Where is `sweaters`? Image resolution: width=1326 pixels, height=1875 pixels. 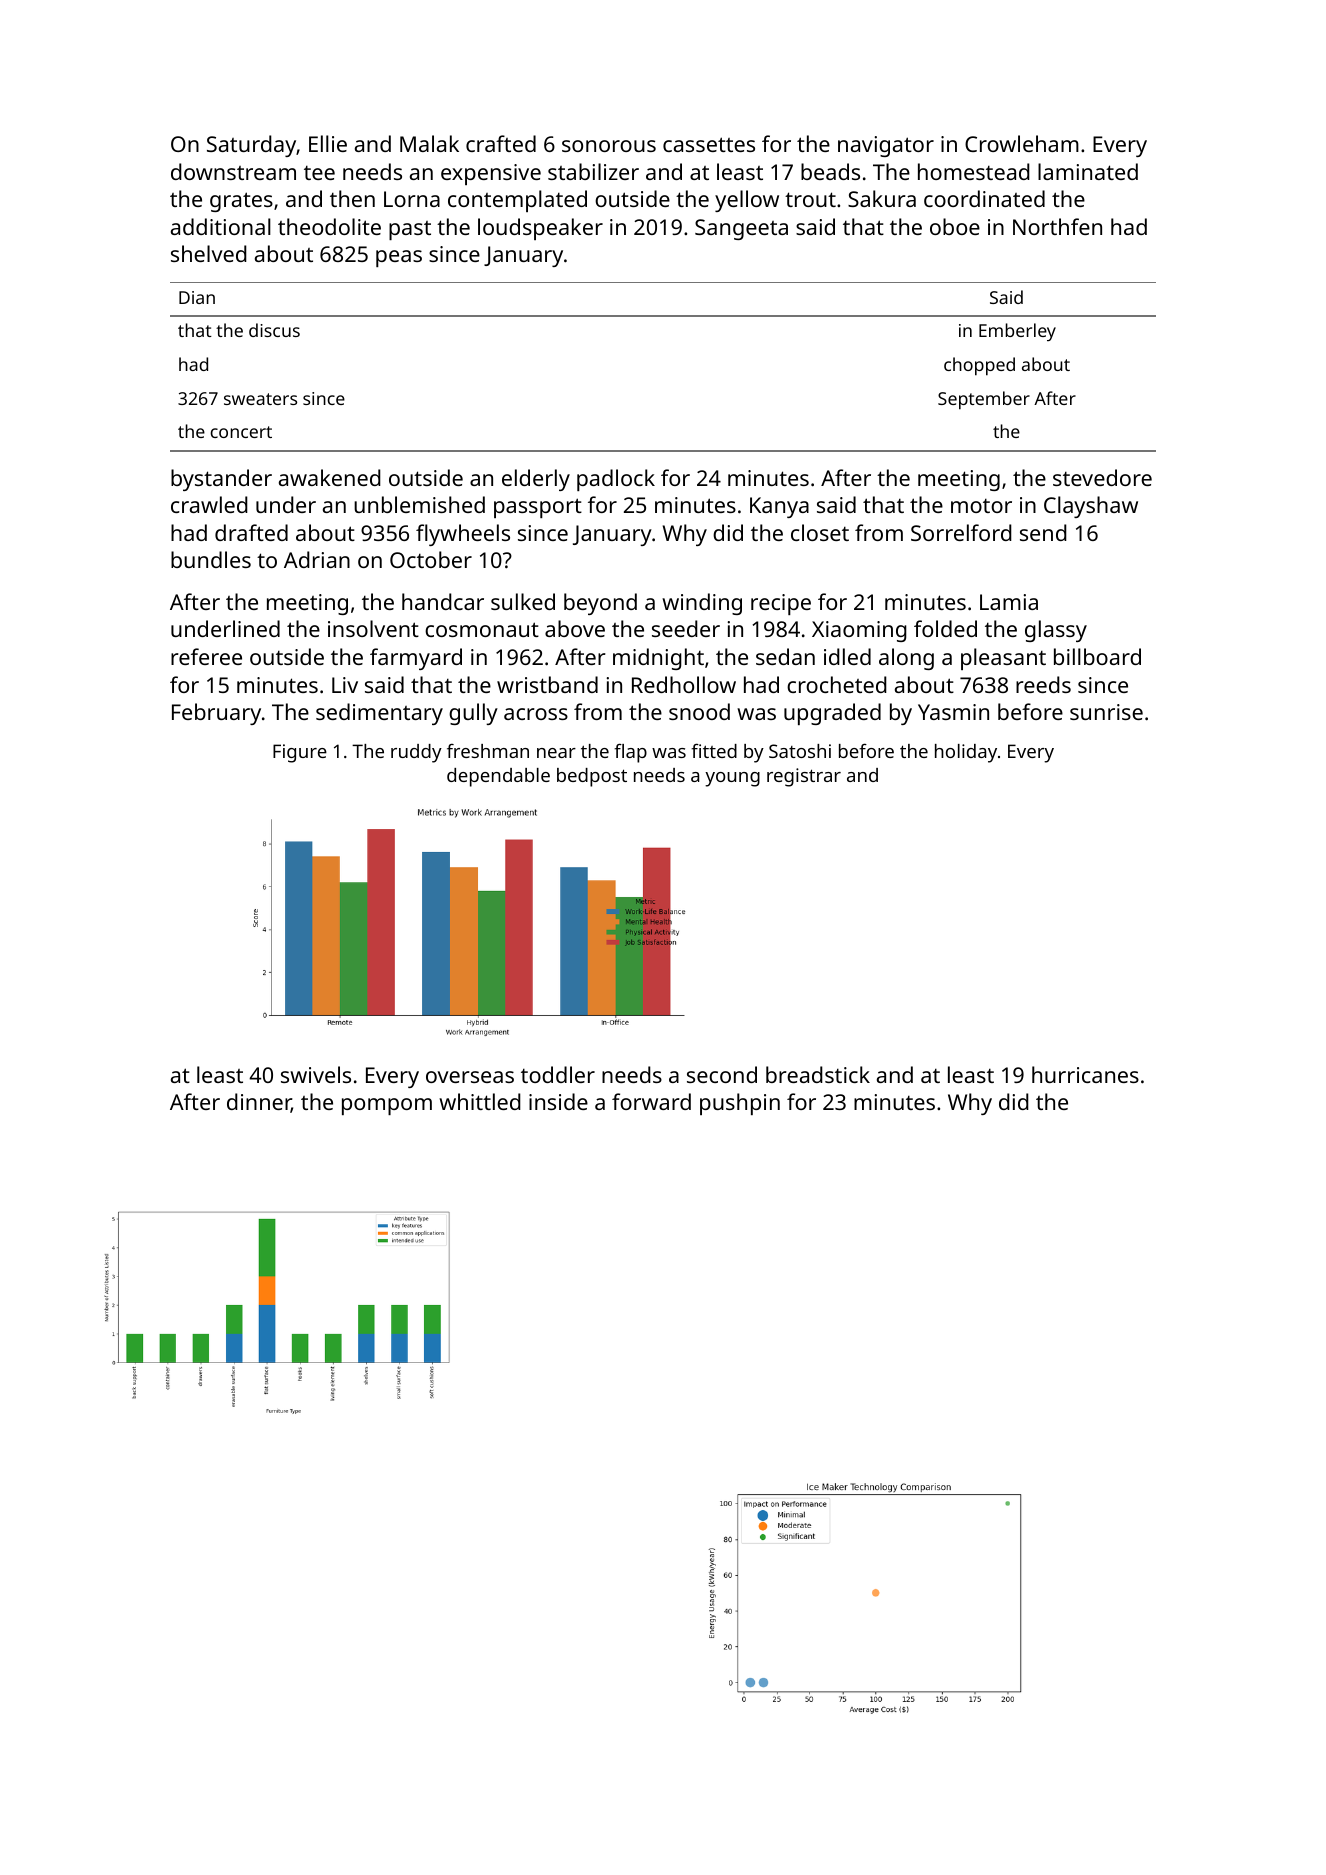 sweaters is located at coordinates (260, 399).
